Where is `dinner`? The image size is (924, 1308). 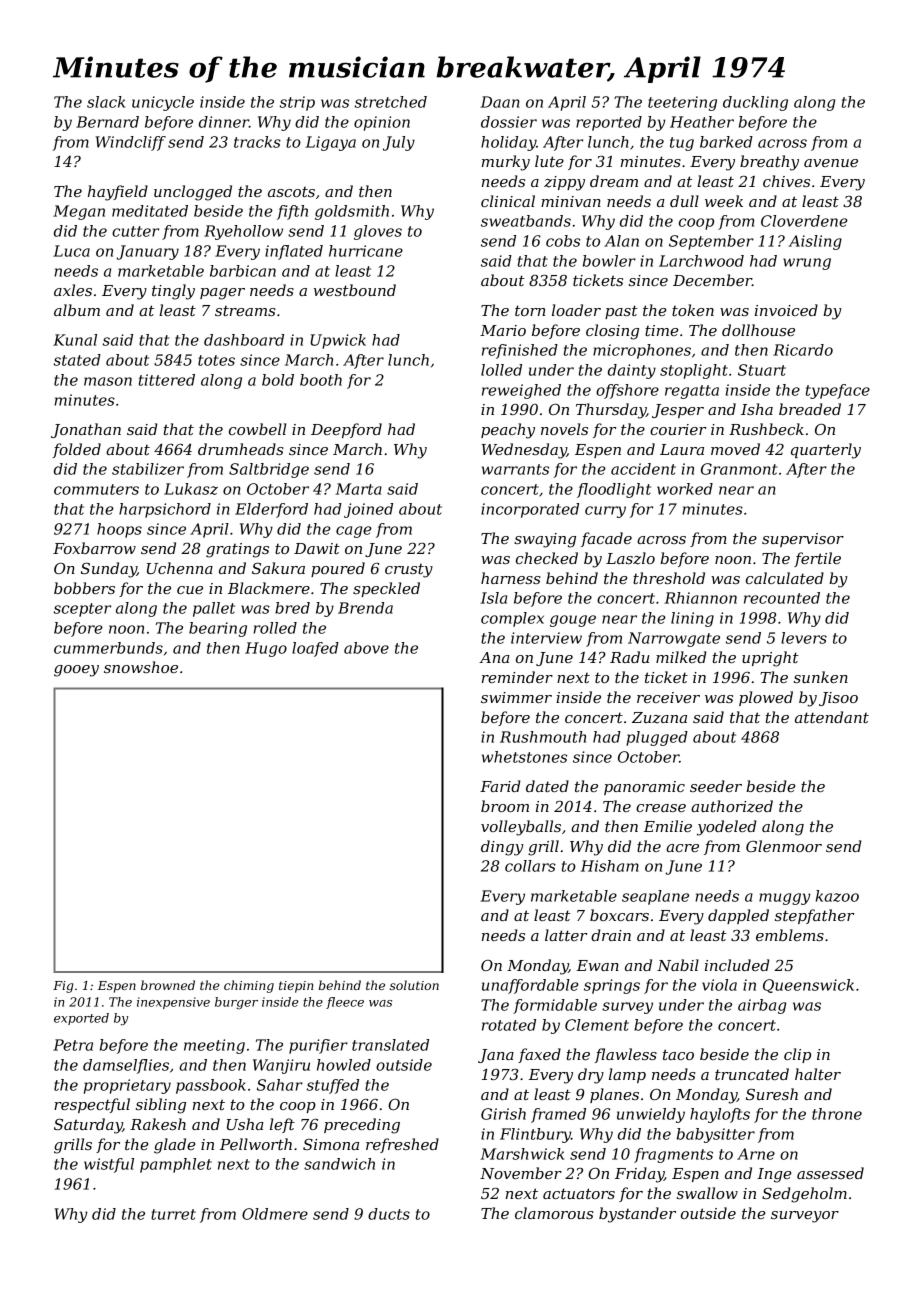
dinner is located at coordinates (224, 122).
